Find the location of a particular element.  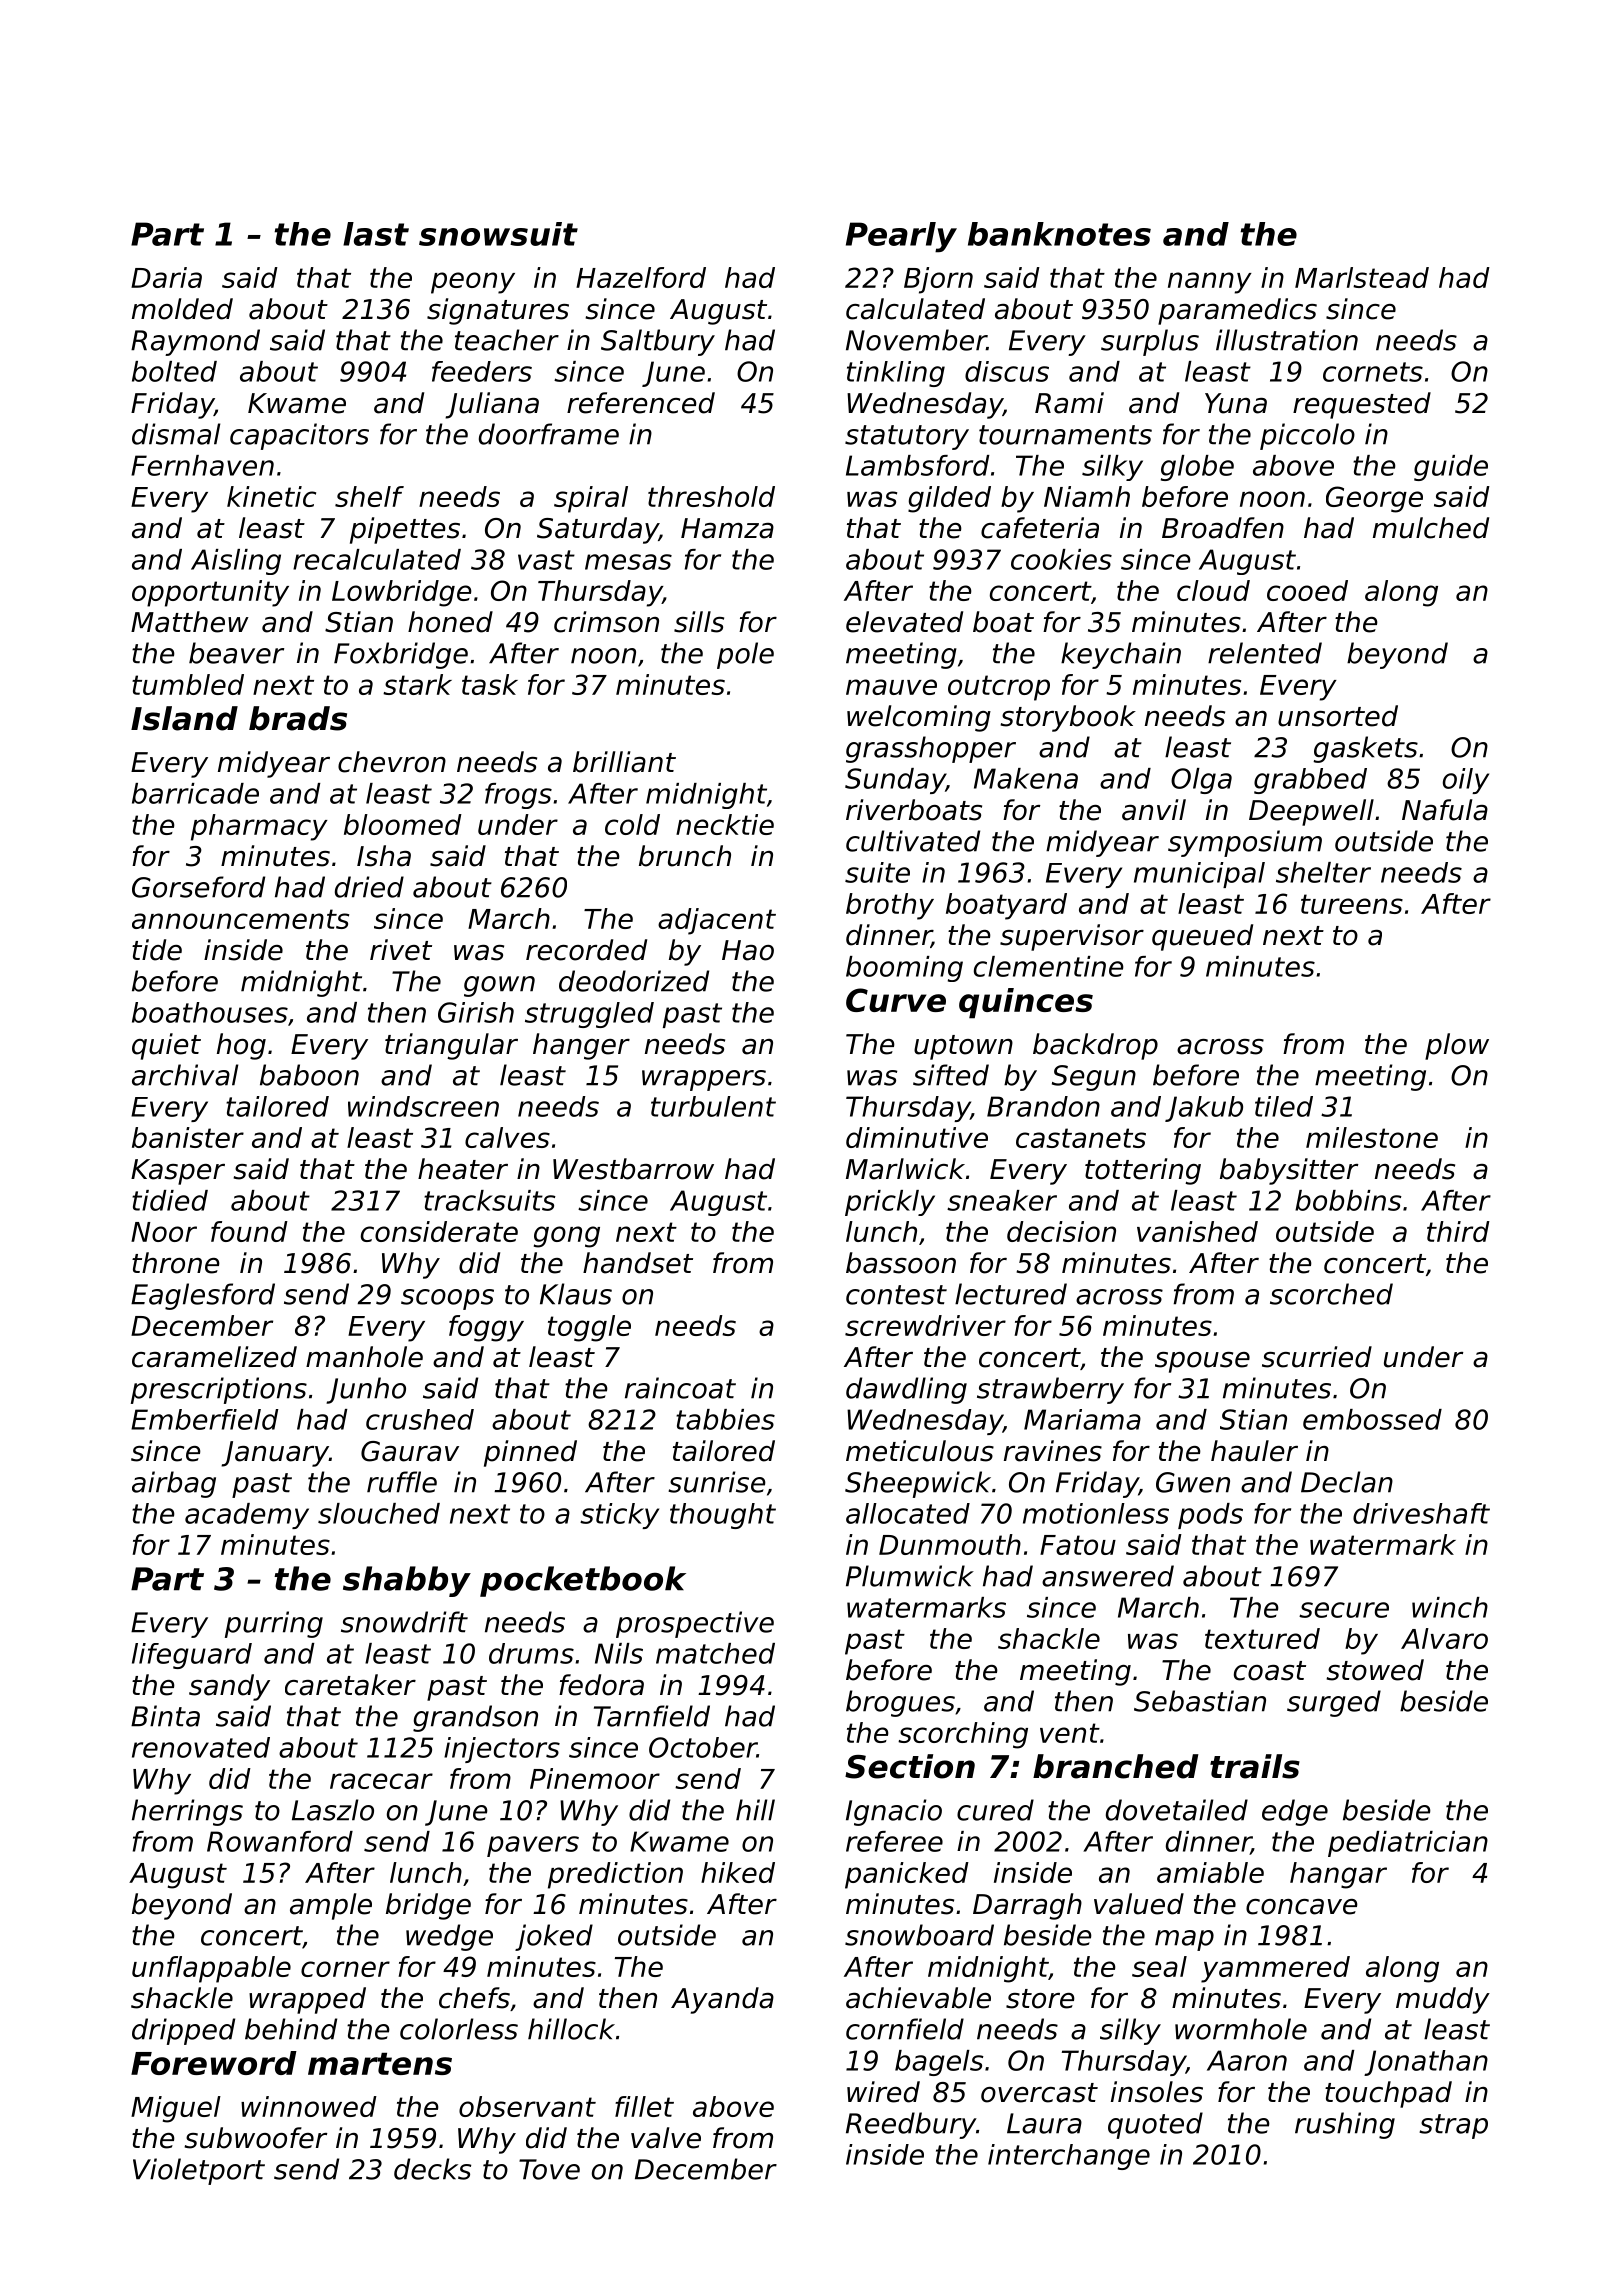

last is located at coordinates (376, 234).
